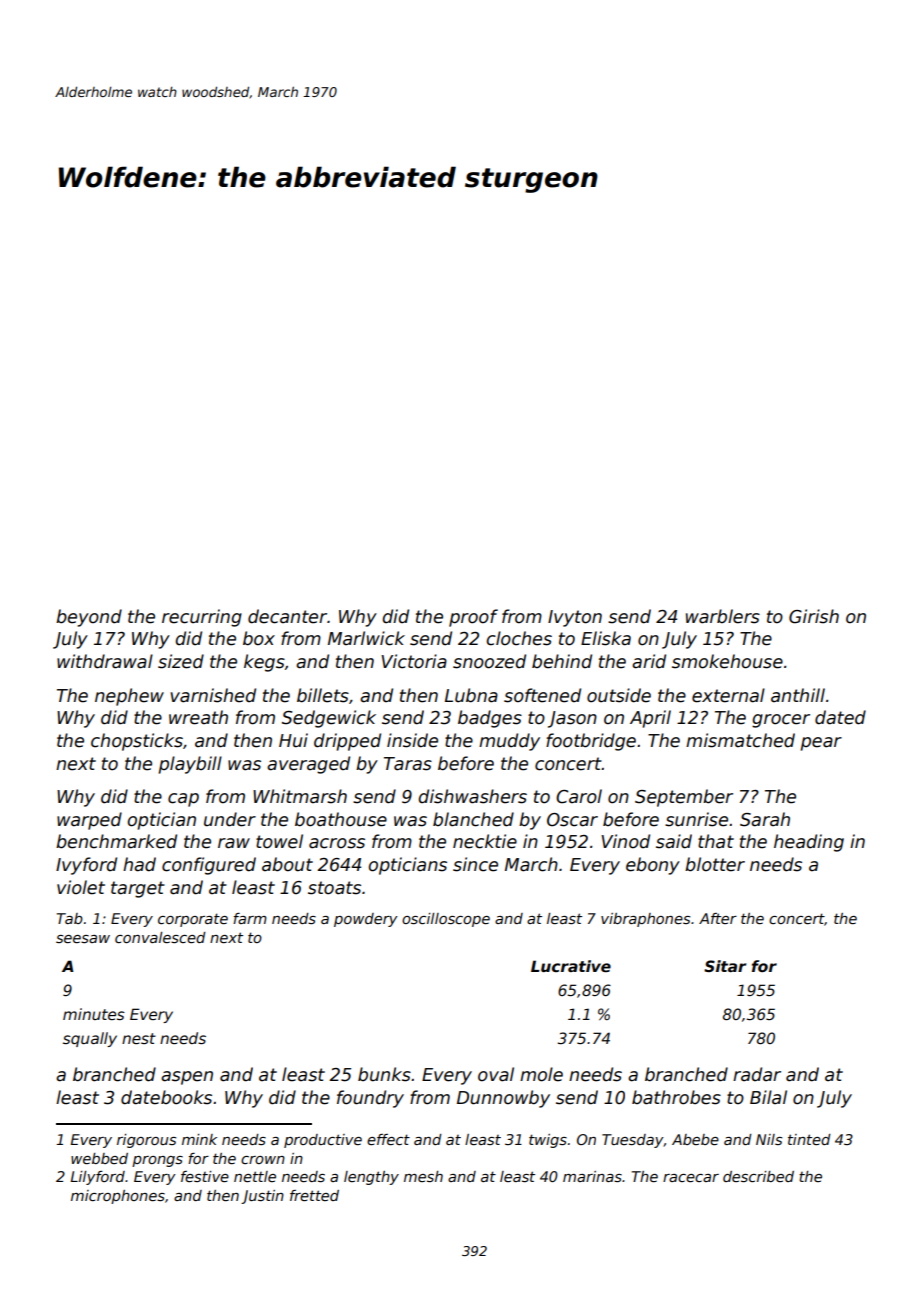 This screenshot has height=1311, width=924. Describe the element at coordinates (89, 618) in the screenshot. I see `beyond` at that location.
